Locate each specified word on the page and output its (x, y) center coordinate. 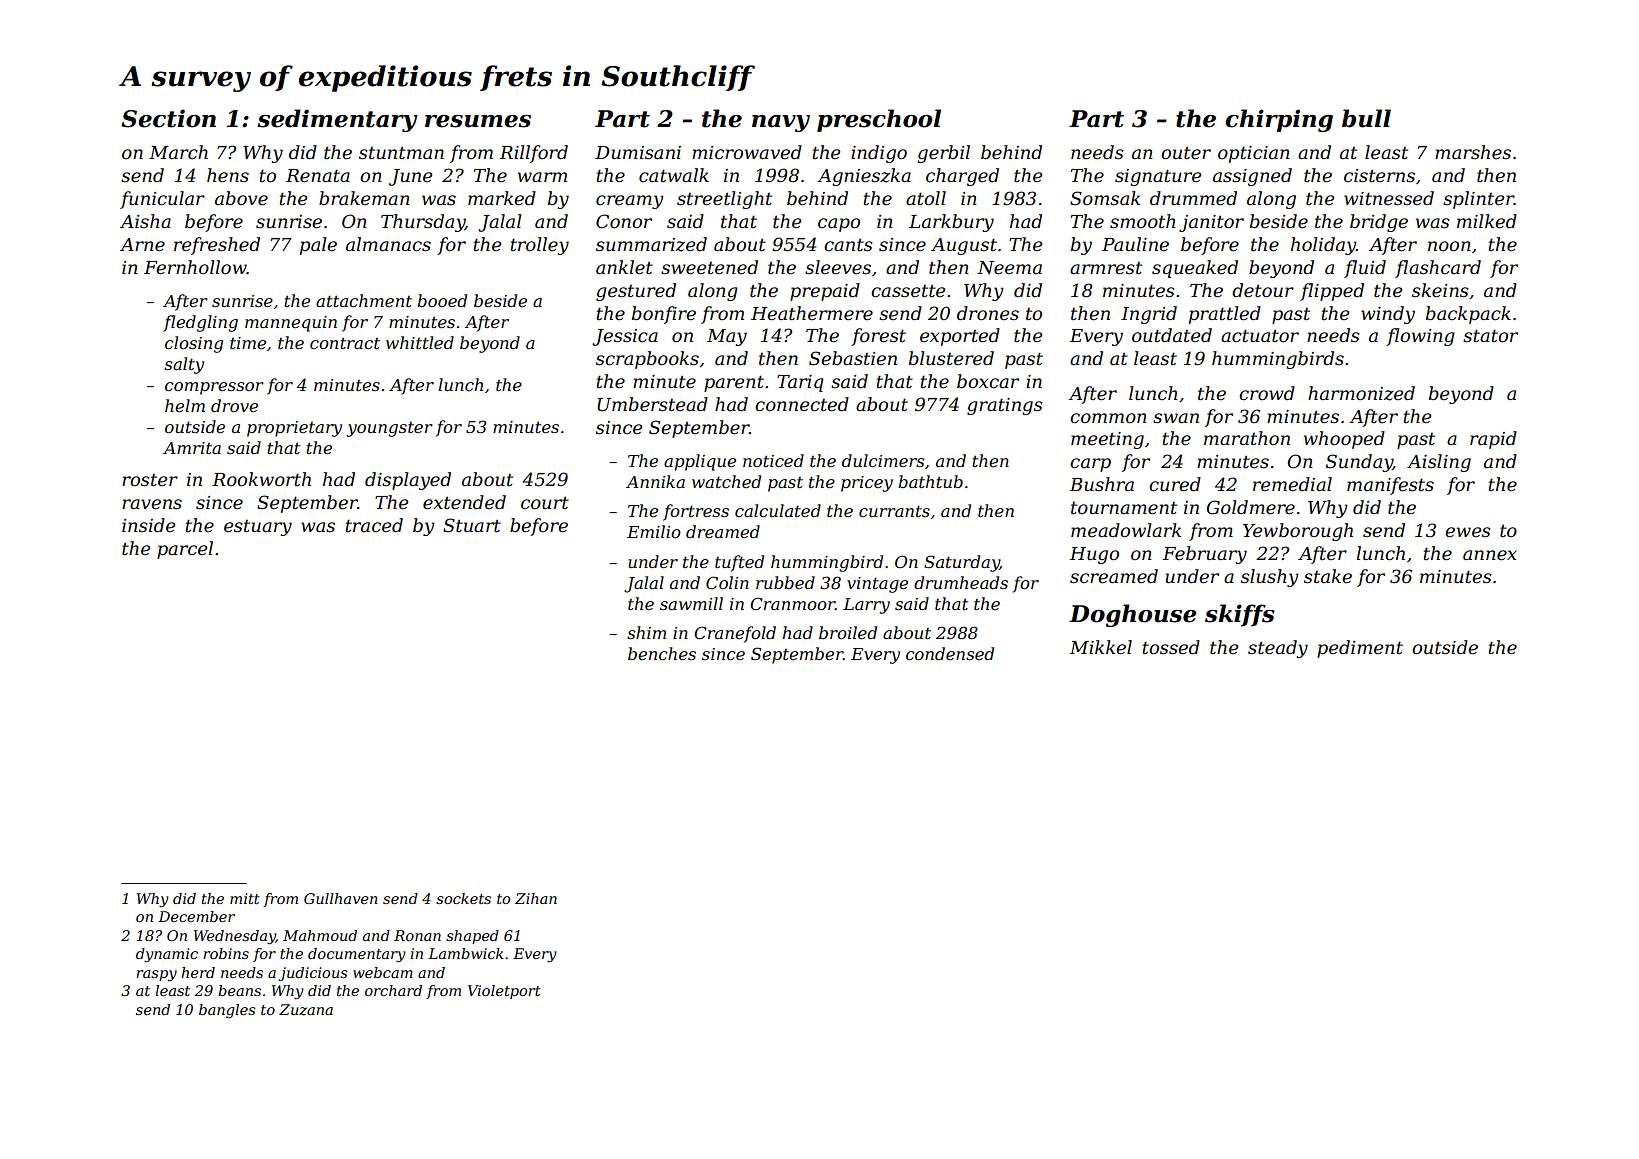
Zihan (536, 898)
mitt (245, 898)
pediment (1360, 649)
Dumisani (638, 153)
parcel (185, 550)
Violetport (504, 992)
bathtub (930, 481)
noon (1449, 246)
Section (168, 118)
